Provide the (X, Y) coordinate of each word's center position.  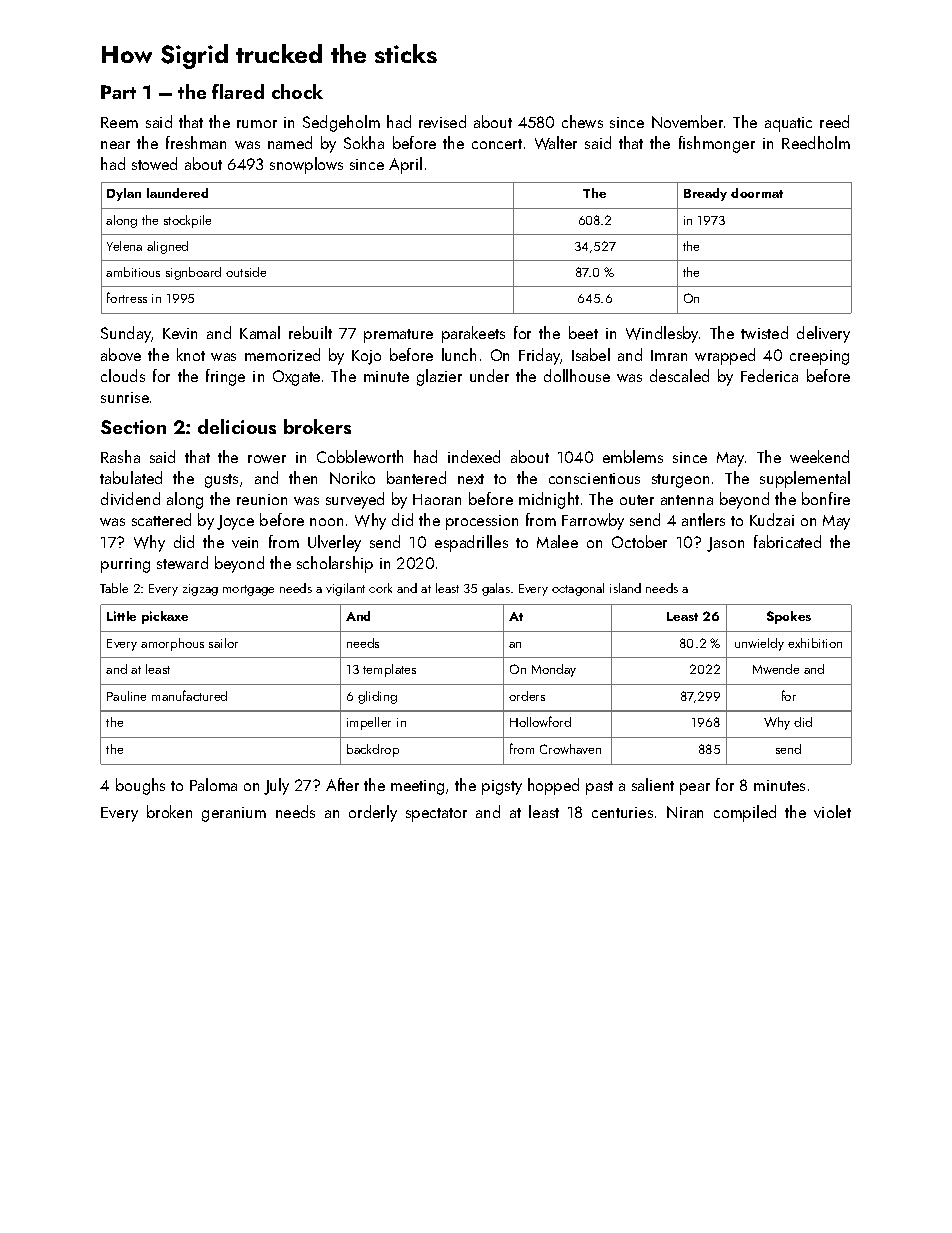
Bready (705, 194)
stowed (154, 163)
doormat (757, 193)
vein (245, 542)
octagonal (578, 589)
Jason (725, 544)
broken (169, 811)
